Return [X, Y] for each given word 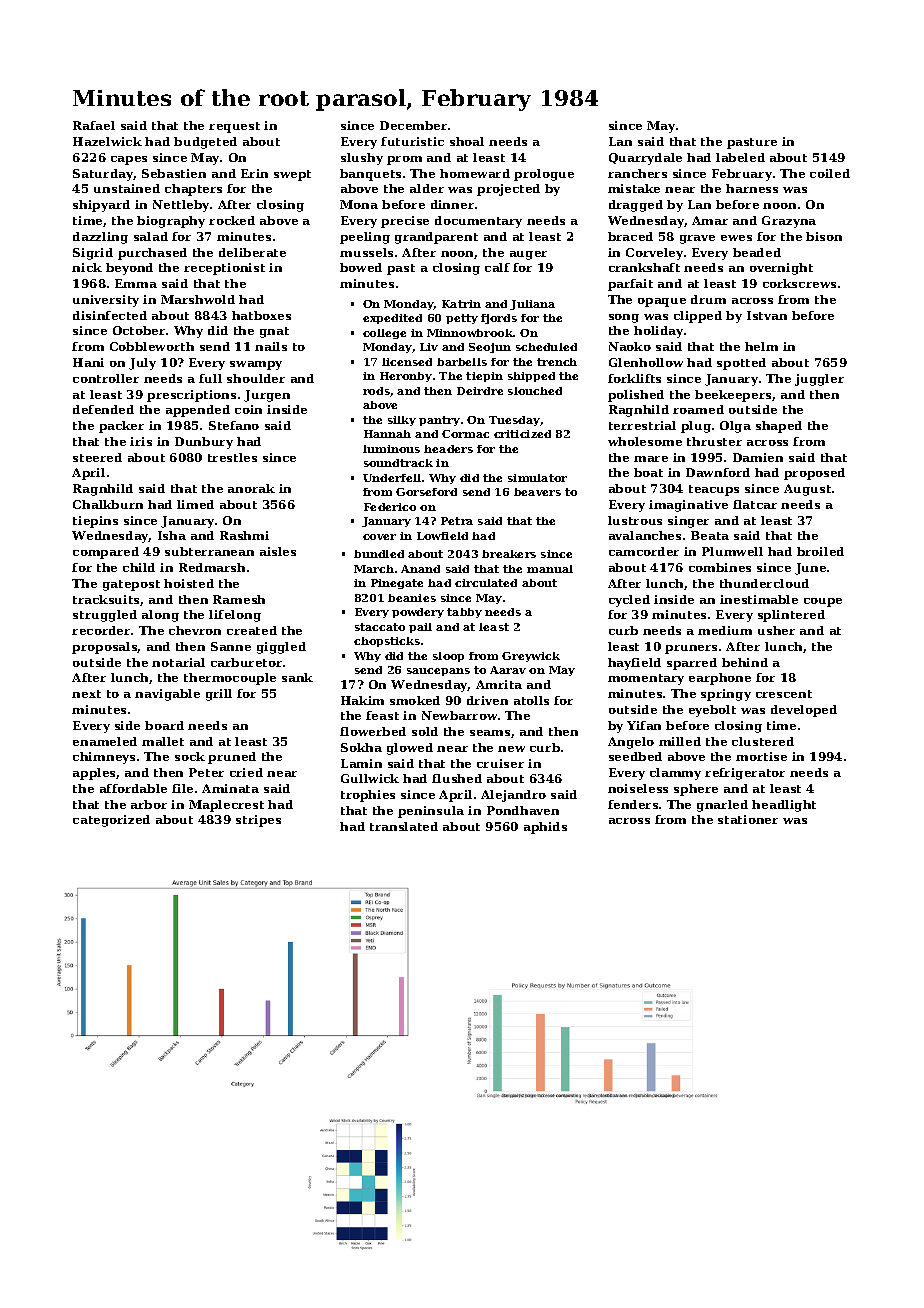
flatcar [755, 504]
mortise [761, 756]
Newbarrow [459, 715]
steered [97, 457]
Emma [136, 283]
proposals [105, 648]
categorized [111, 821]
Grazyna [789, 222]
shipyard [101, 206]
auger [528, 255]
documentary [478, 222]
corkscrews [799, 283]
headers [448, 449]
